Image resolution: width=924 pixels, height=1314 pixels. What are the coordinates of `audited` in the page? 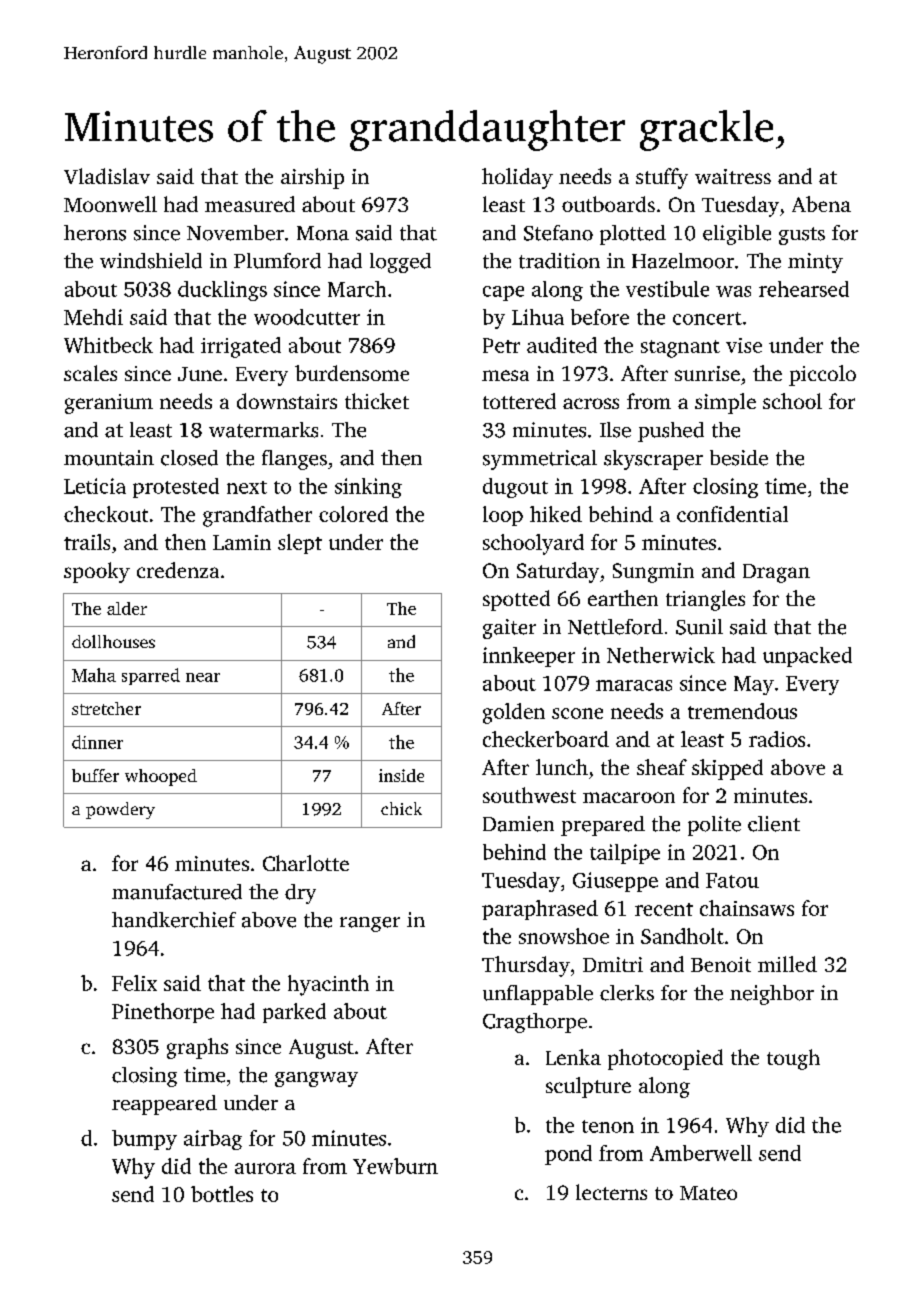 It's located at (562, 345).
